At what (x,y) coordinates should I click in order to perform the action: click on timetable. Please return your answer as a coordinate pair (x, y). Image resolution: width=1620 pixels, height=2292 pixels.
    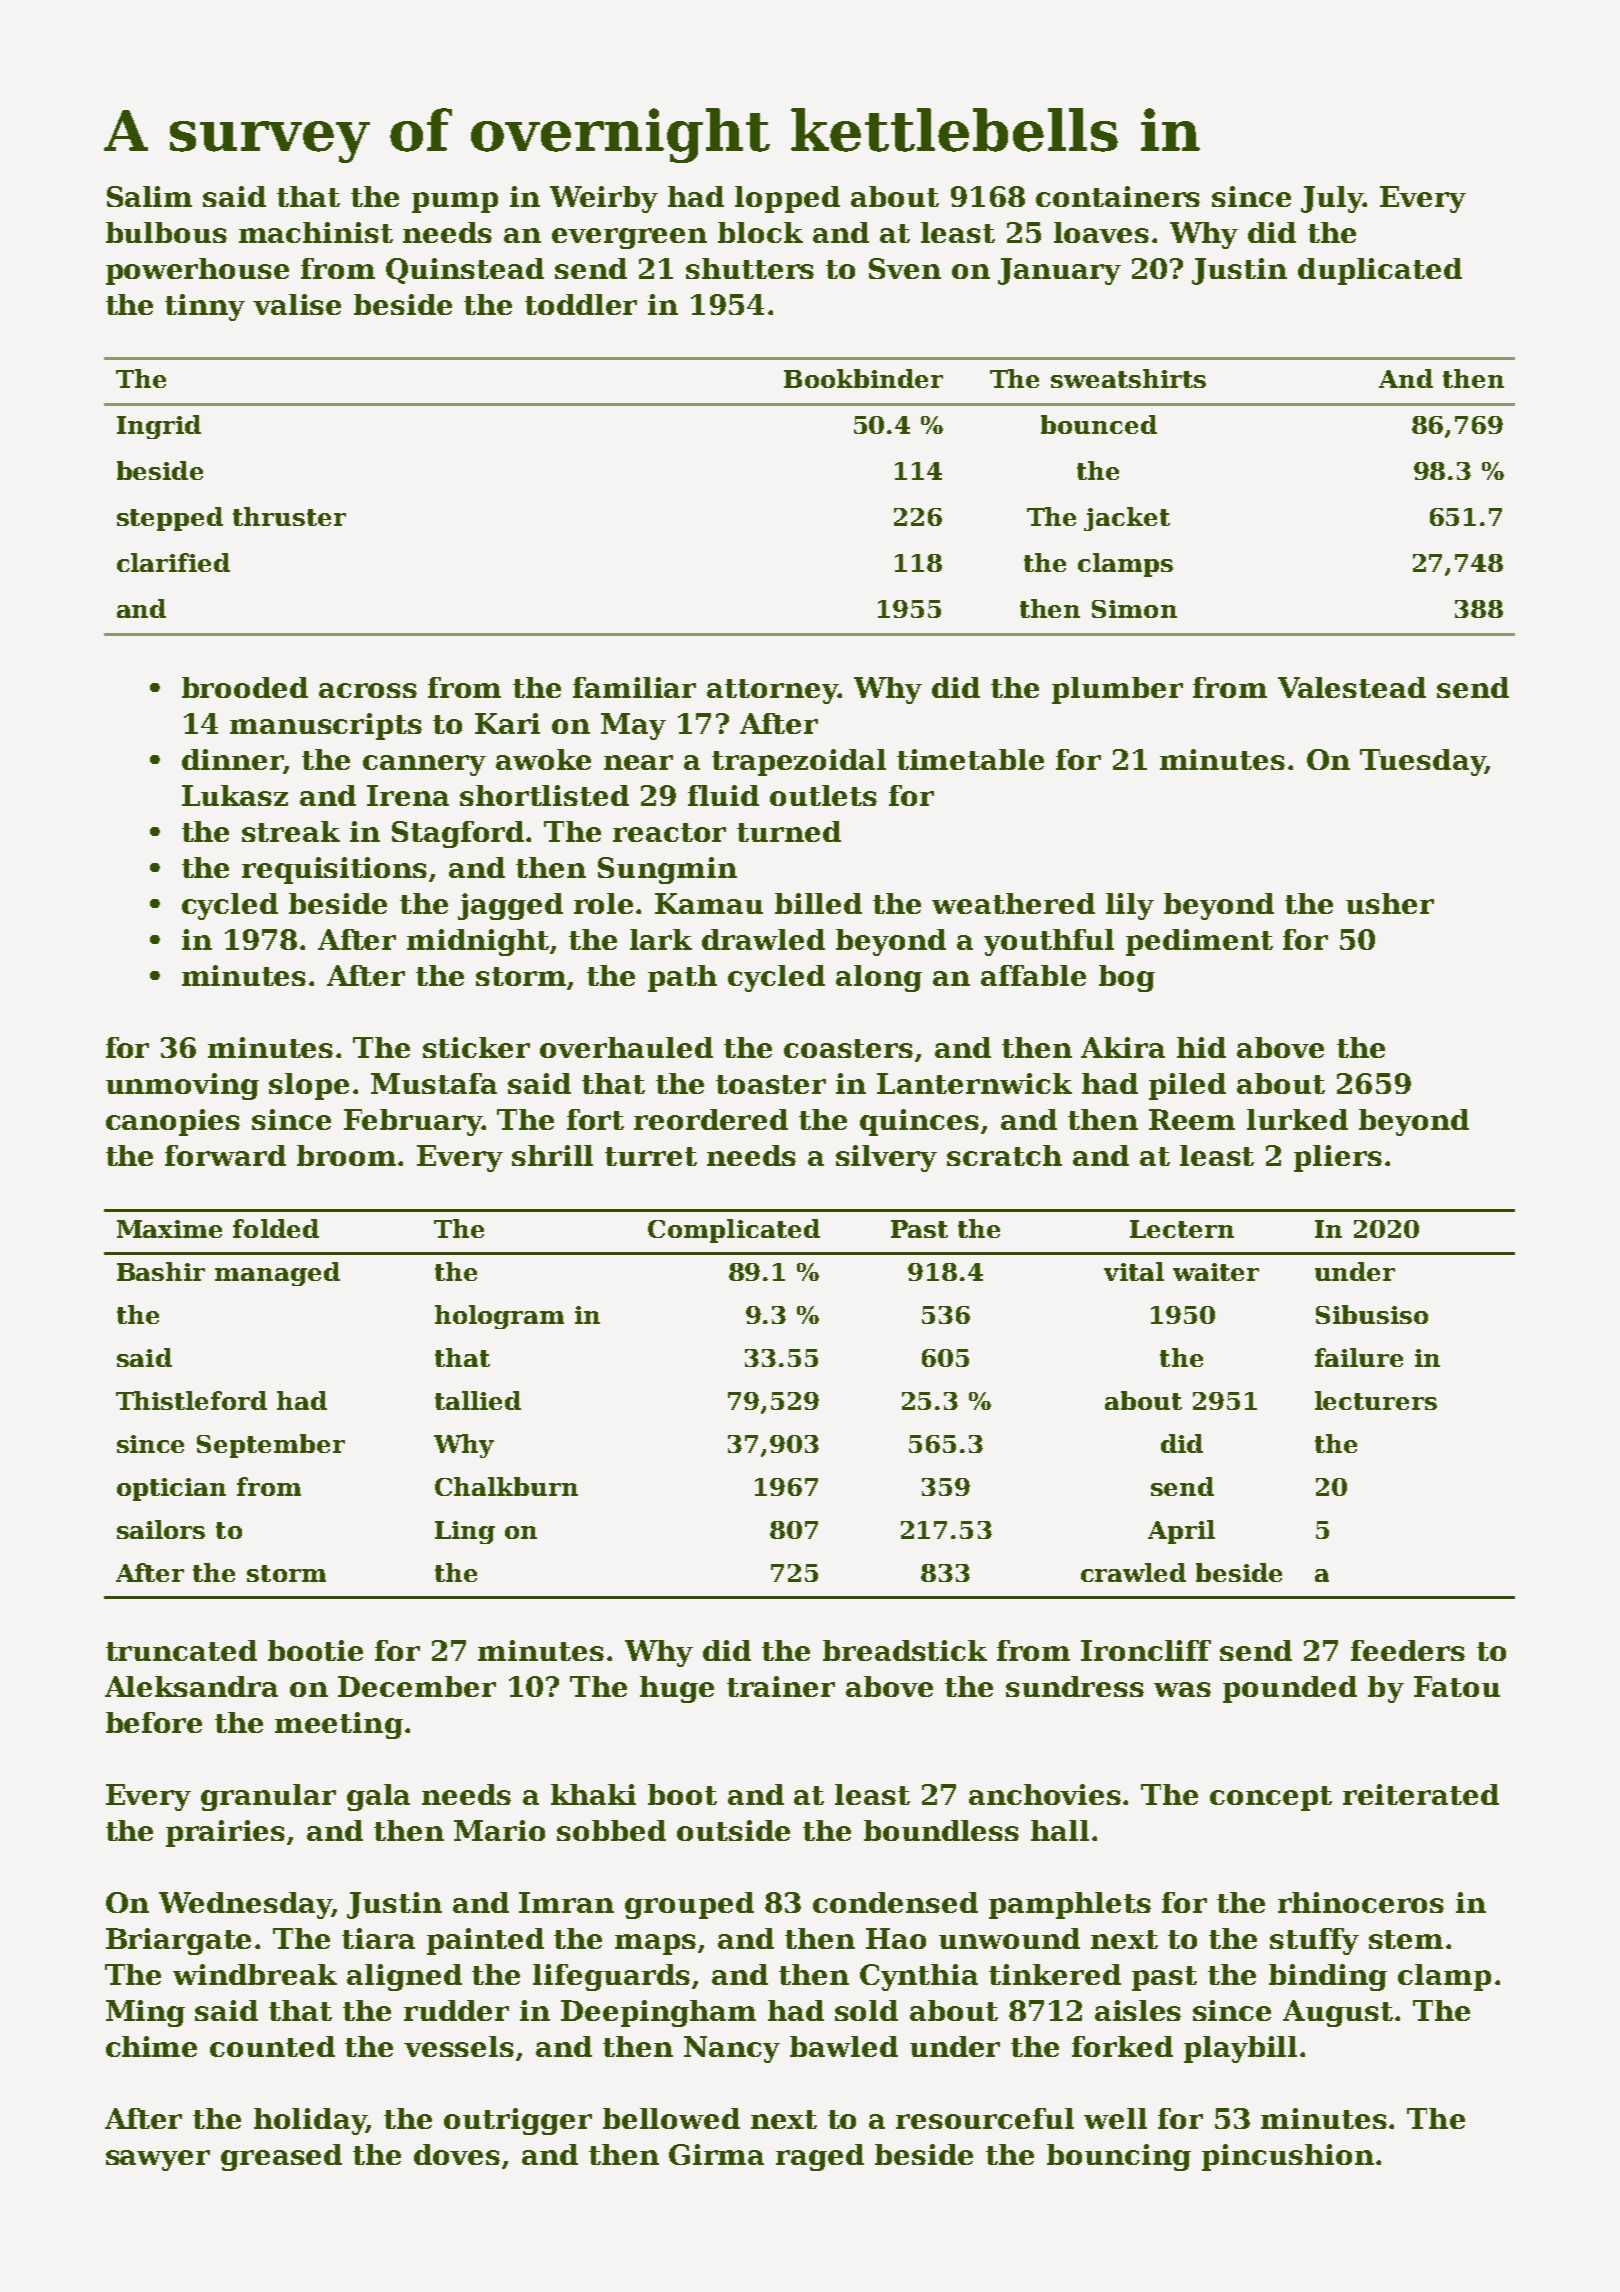
    Looking at the image, I should click on (970, 759).
